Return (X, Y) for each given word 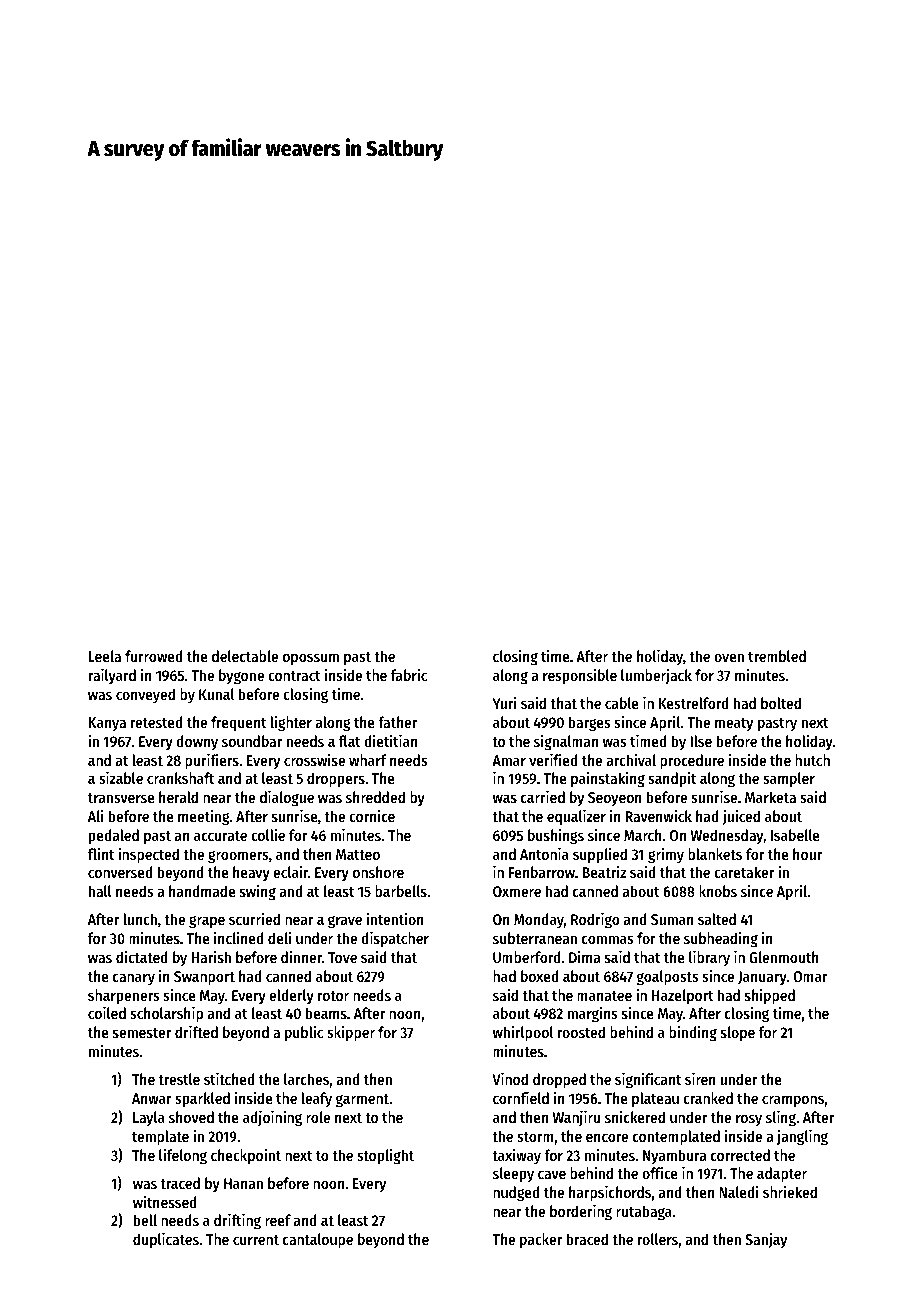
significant (648, 1081)
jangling (802, 1138)
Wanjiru (576, 1118)
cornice (372, 816)
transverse (121, 798)
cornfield (521, 1098)
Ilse (701, 741)
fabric (409, 675)
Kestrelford (694, 703)
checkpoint (246, 1156)
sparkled (202, 1100)
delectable (245, 656)
